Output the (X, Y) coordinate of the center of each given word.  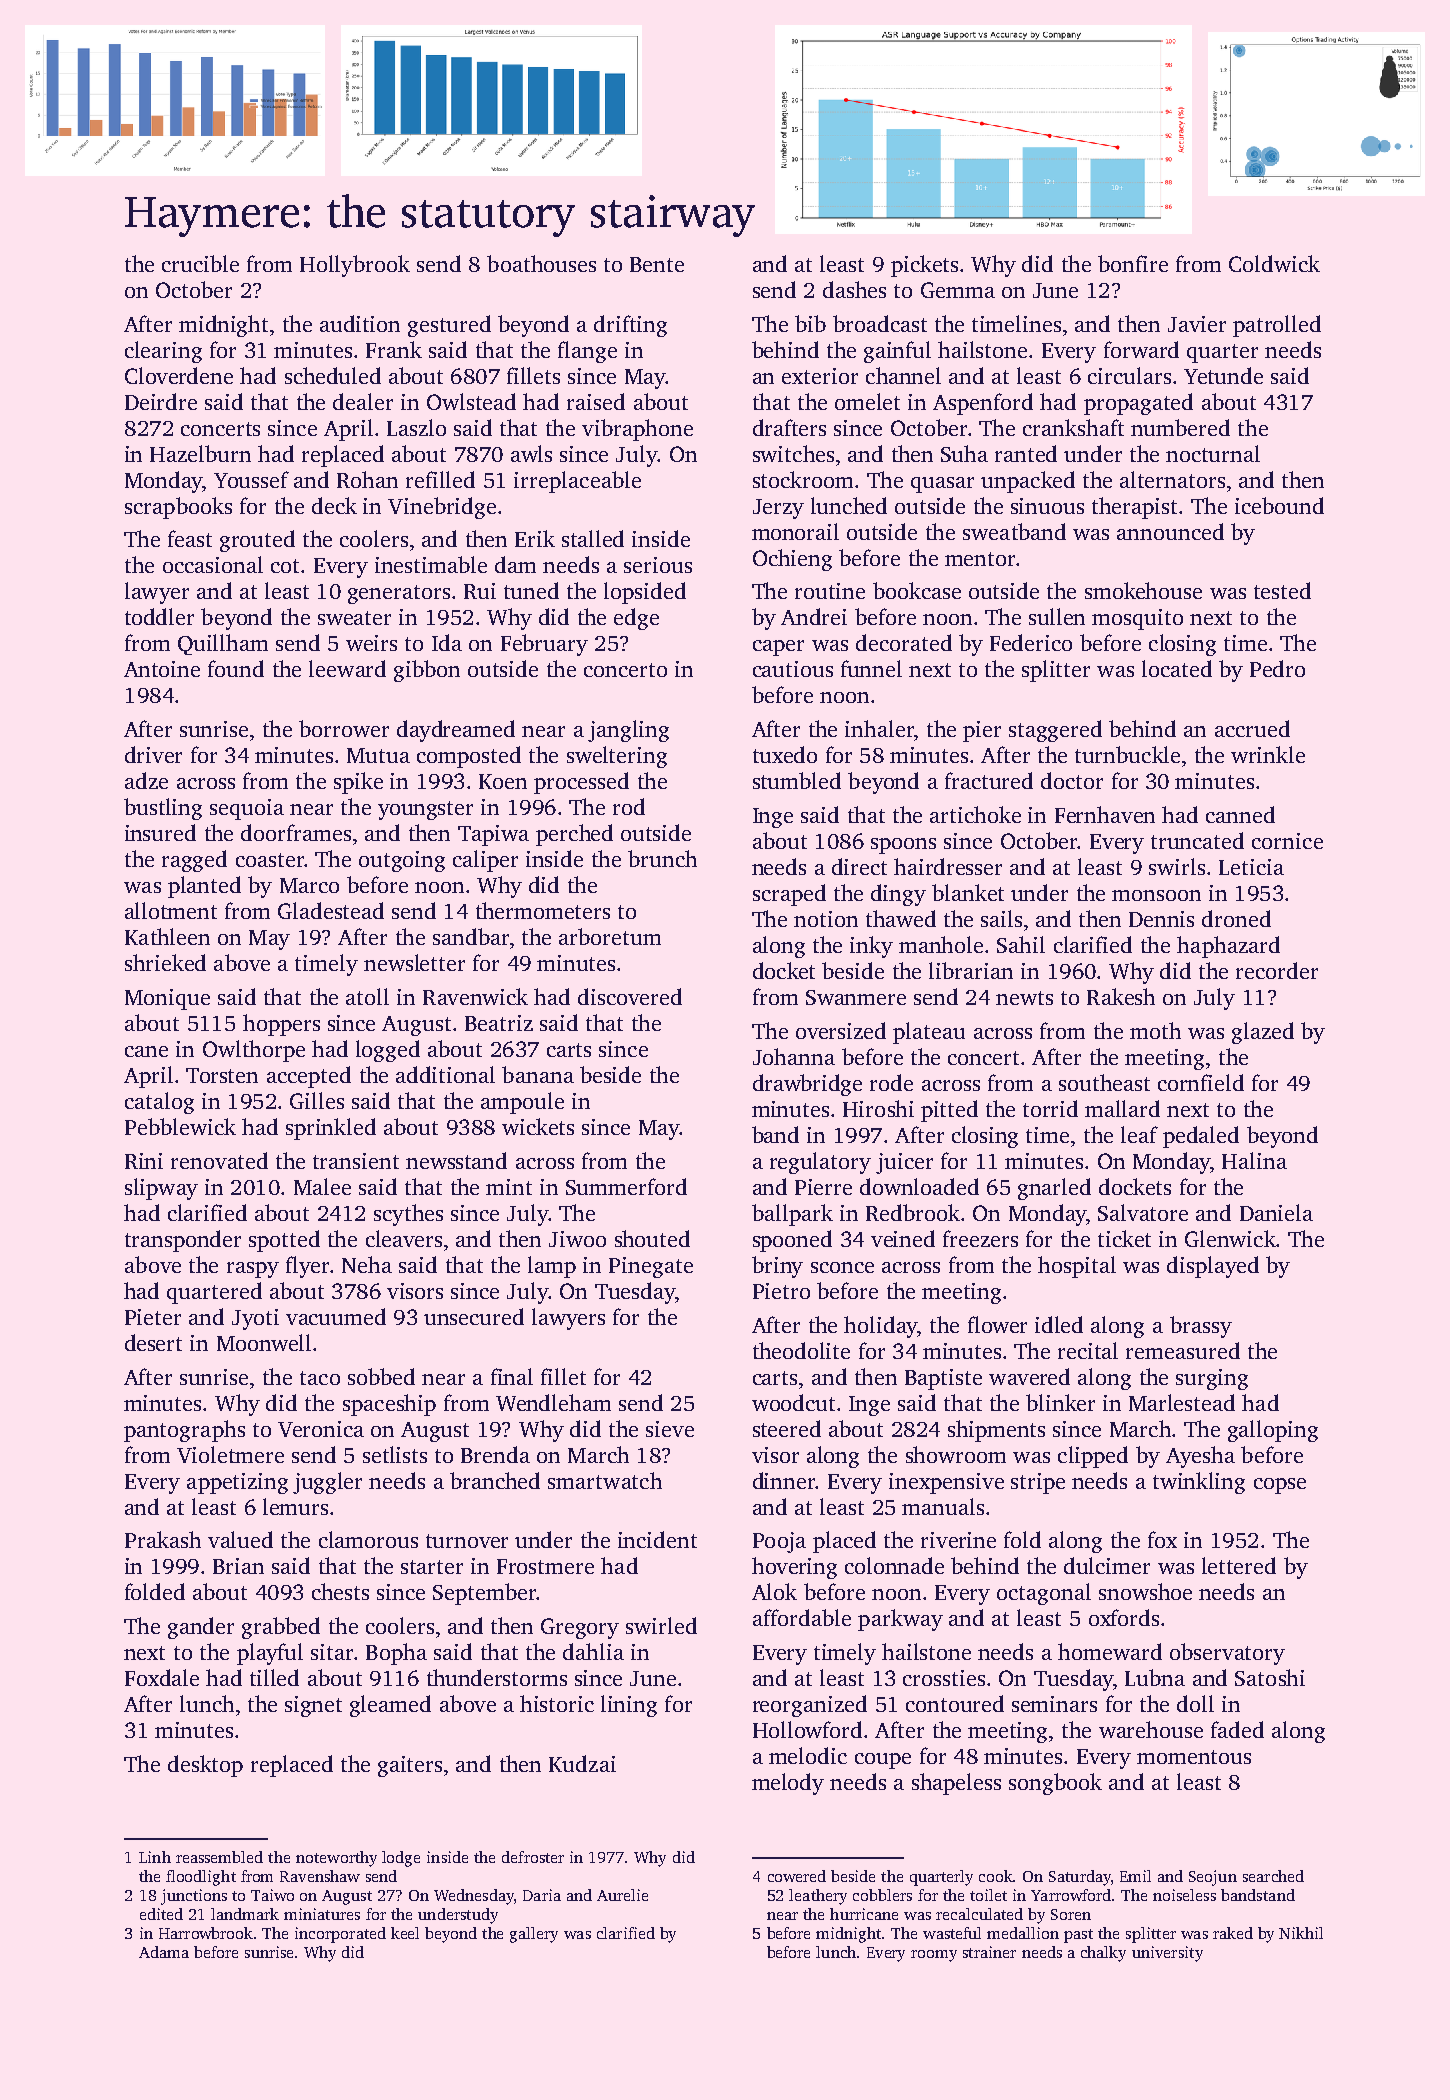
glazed (1263, 1033)
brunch (662, 858)
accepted (309, 1077)
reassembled (219, 1857)
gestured (449, 326)
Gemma (958, 290)
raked (1233, 1933)
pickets (924, 266)
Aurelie (622, 1895)
